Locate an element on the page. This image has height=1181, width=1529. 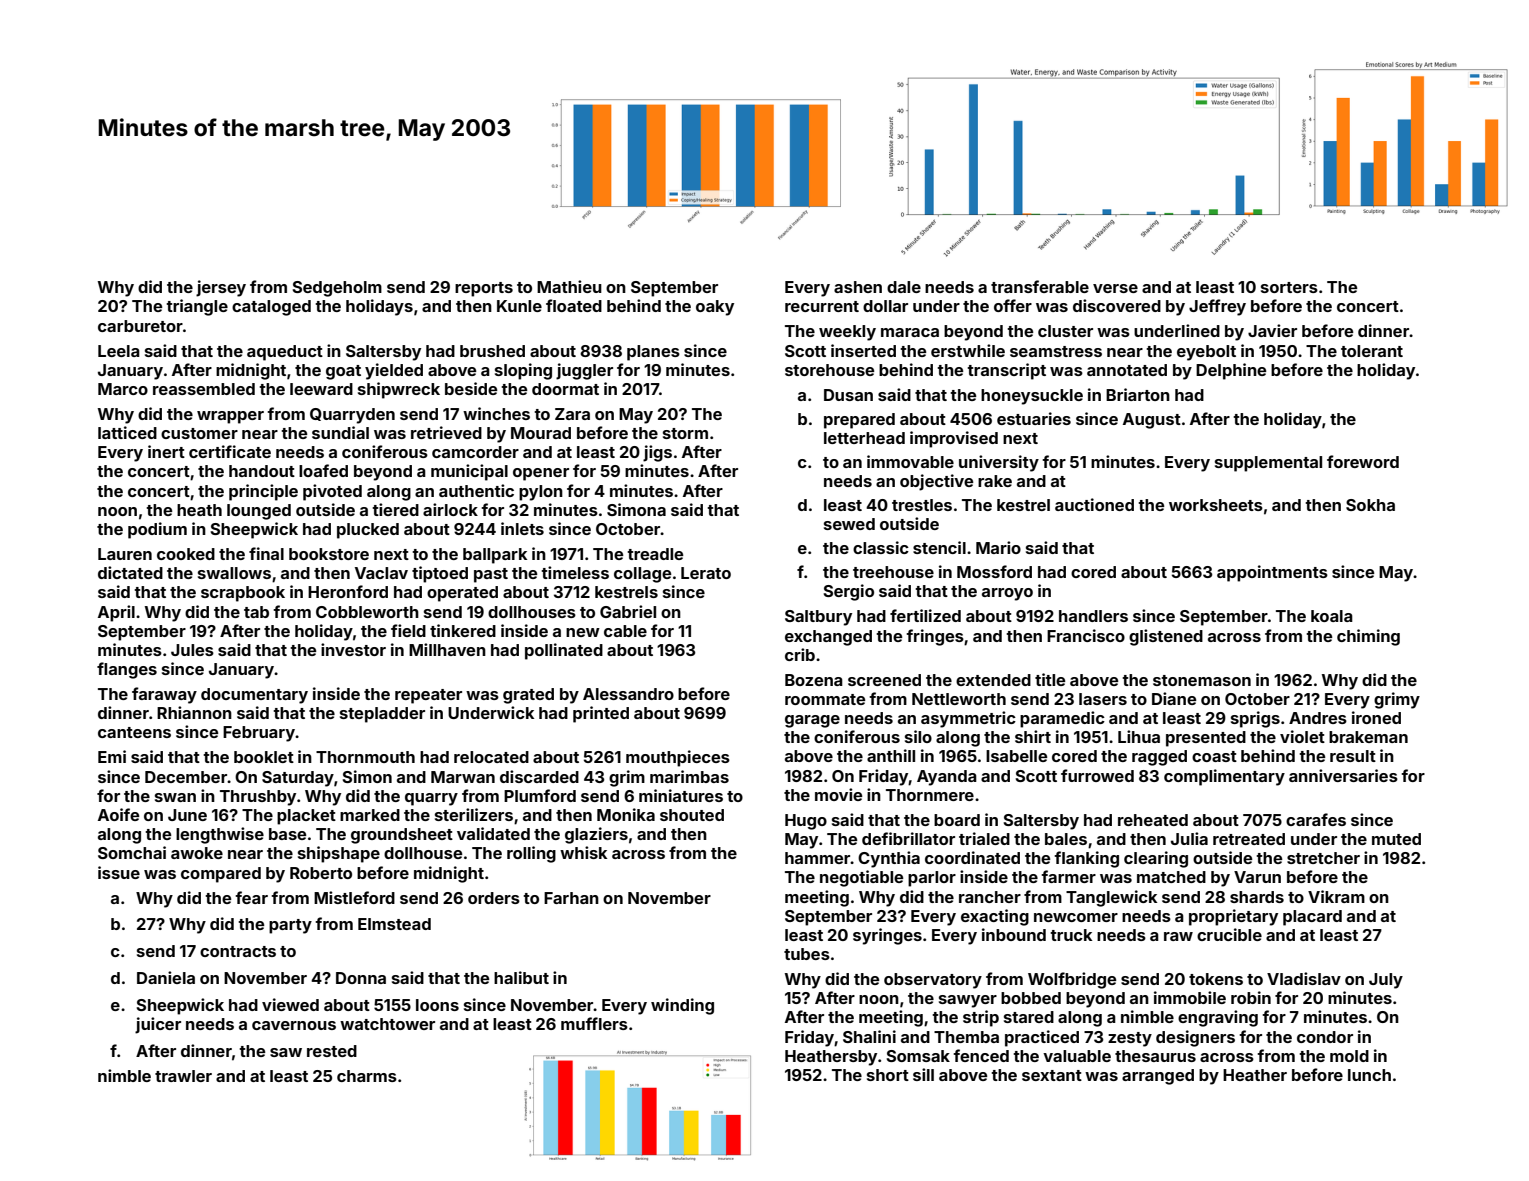
oaky is located at coordinates (715, 308).
